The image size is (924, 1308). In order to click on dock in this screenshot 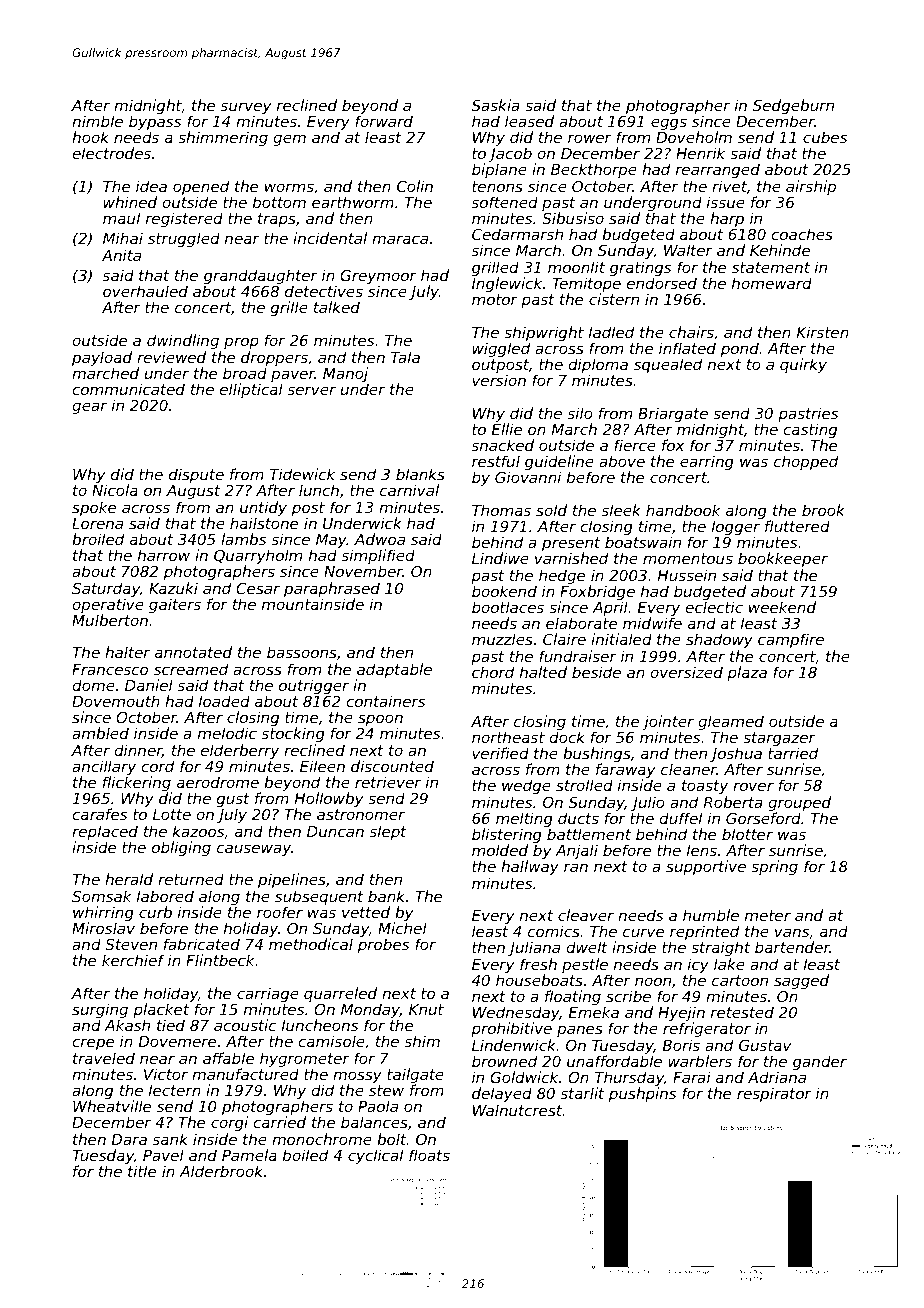, I will do `click(567, 737)`.
